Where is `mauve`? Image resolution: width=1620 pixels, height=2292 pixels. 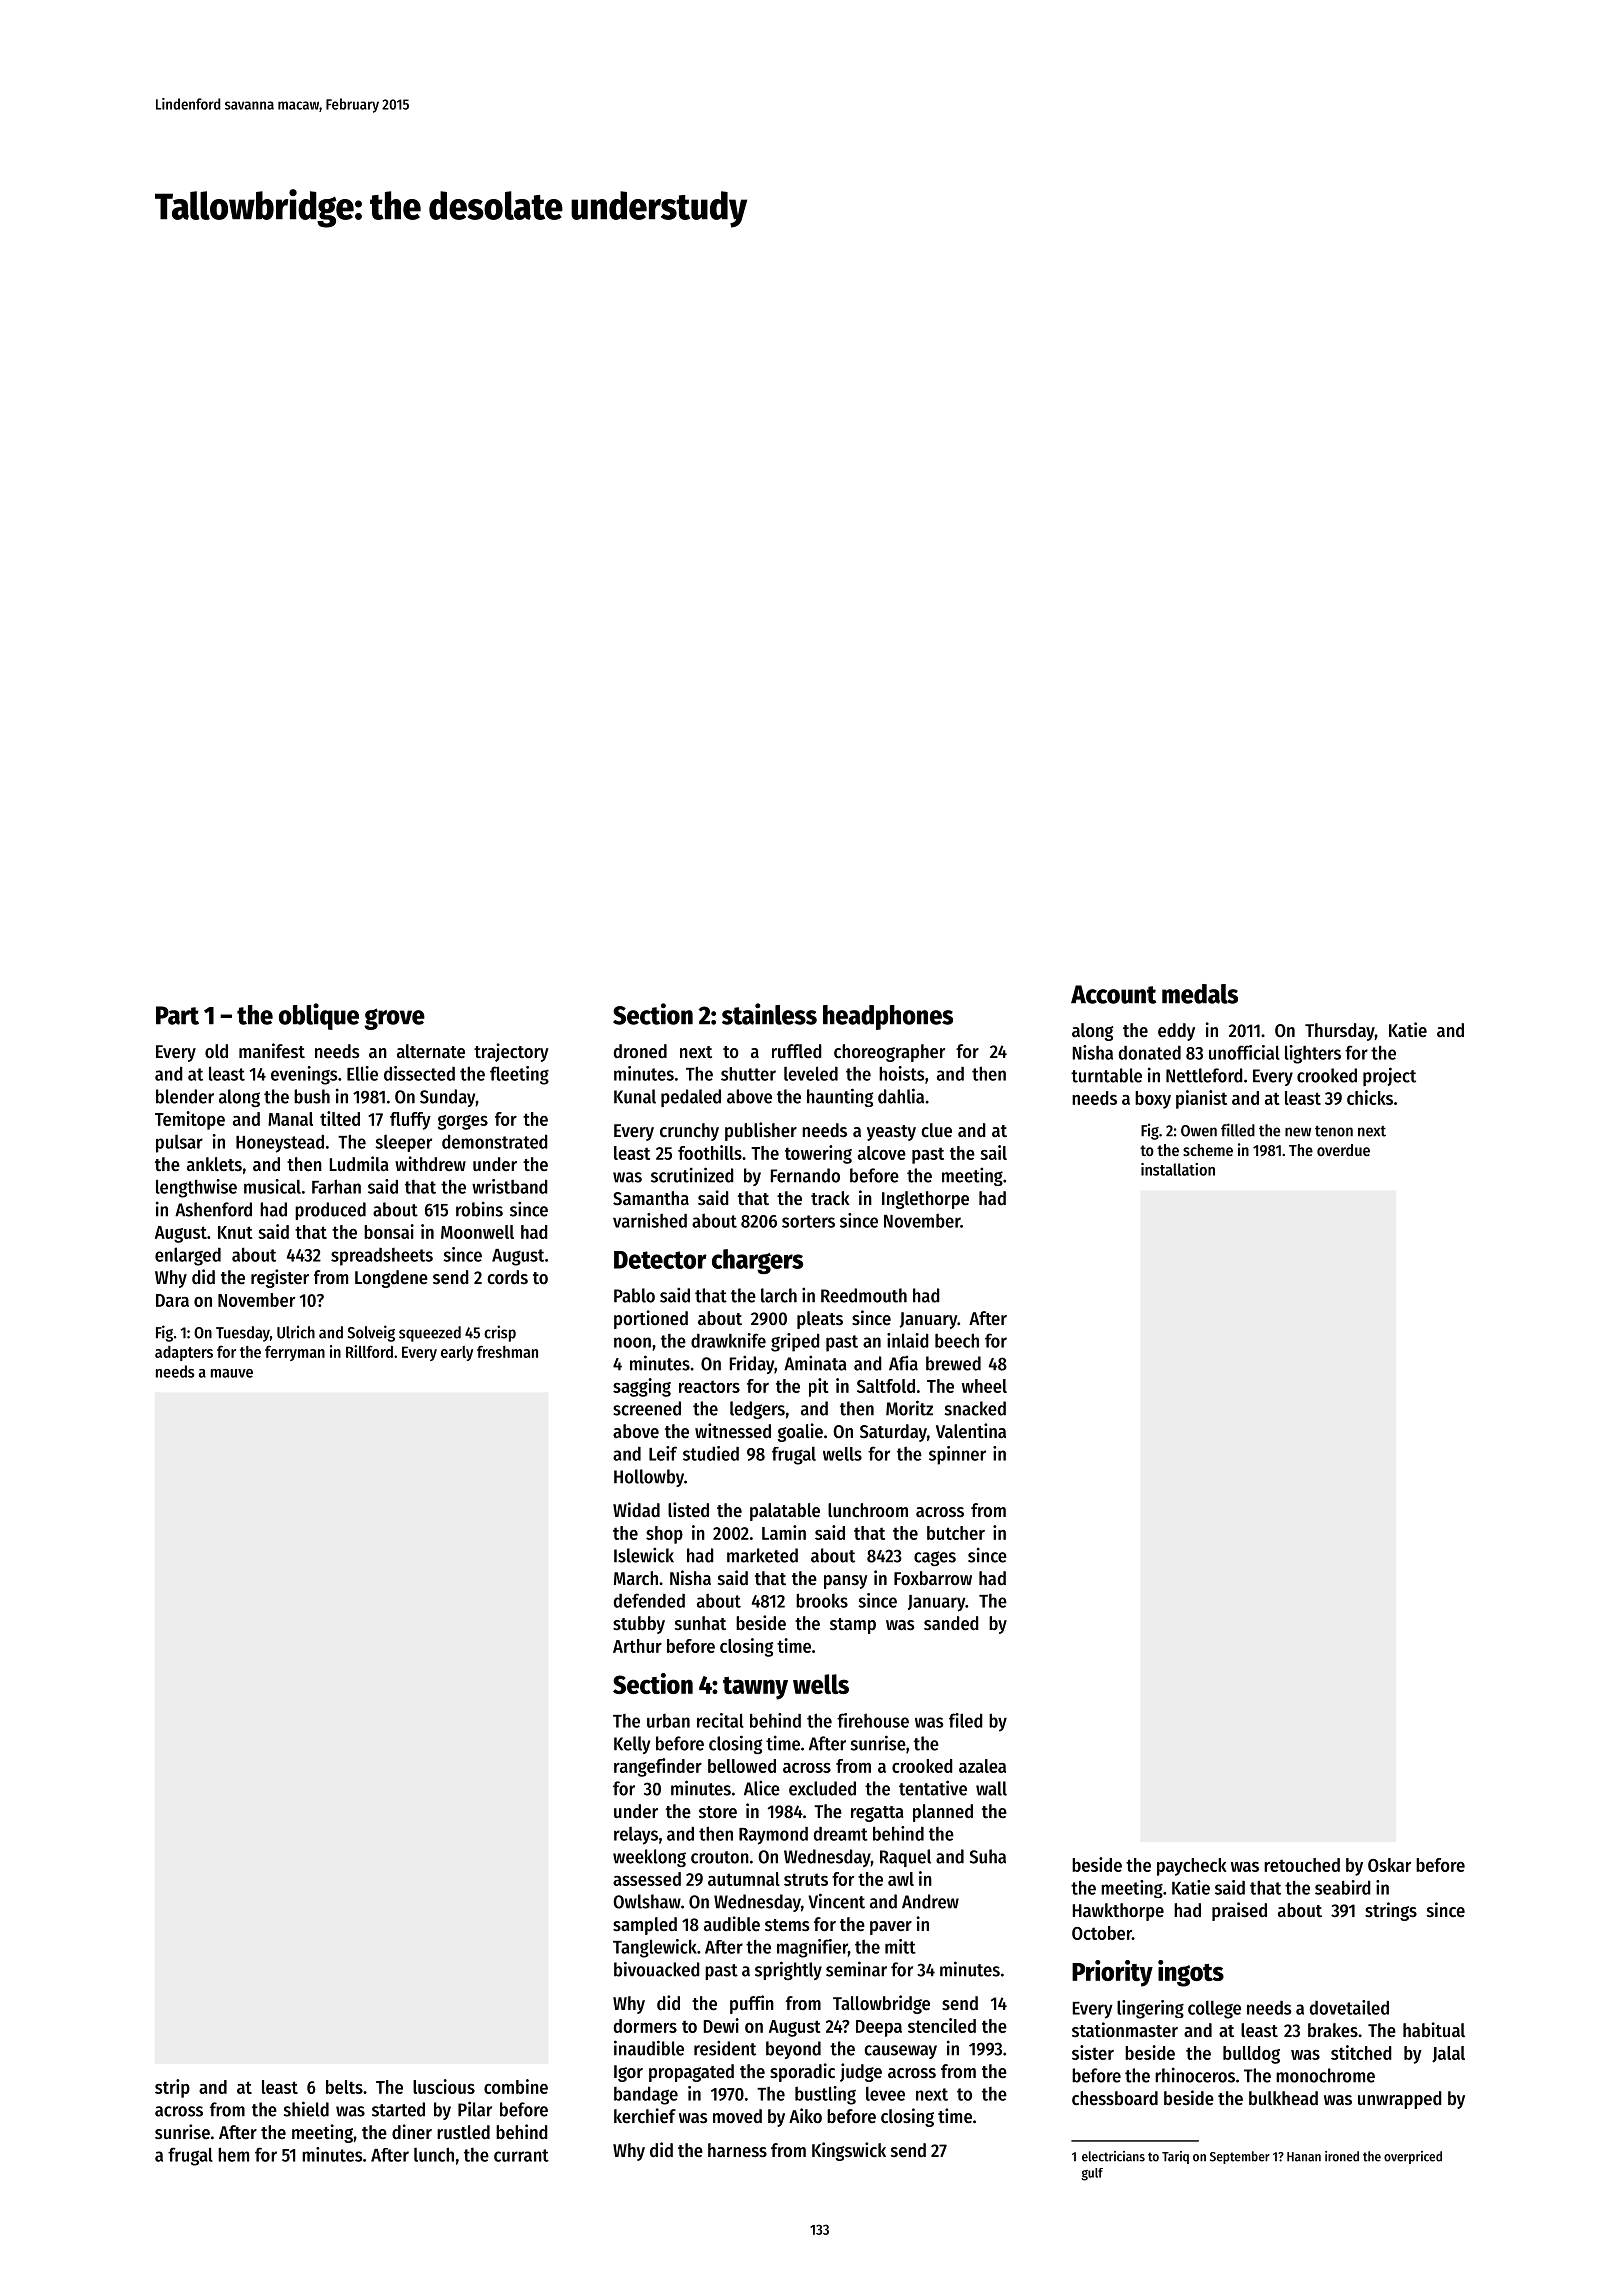
mauve is located at coordinates (232, 1373).
